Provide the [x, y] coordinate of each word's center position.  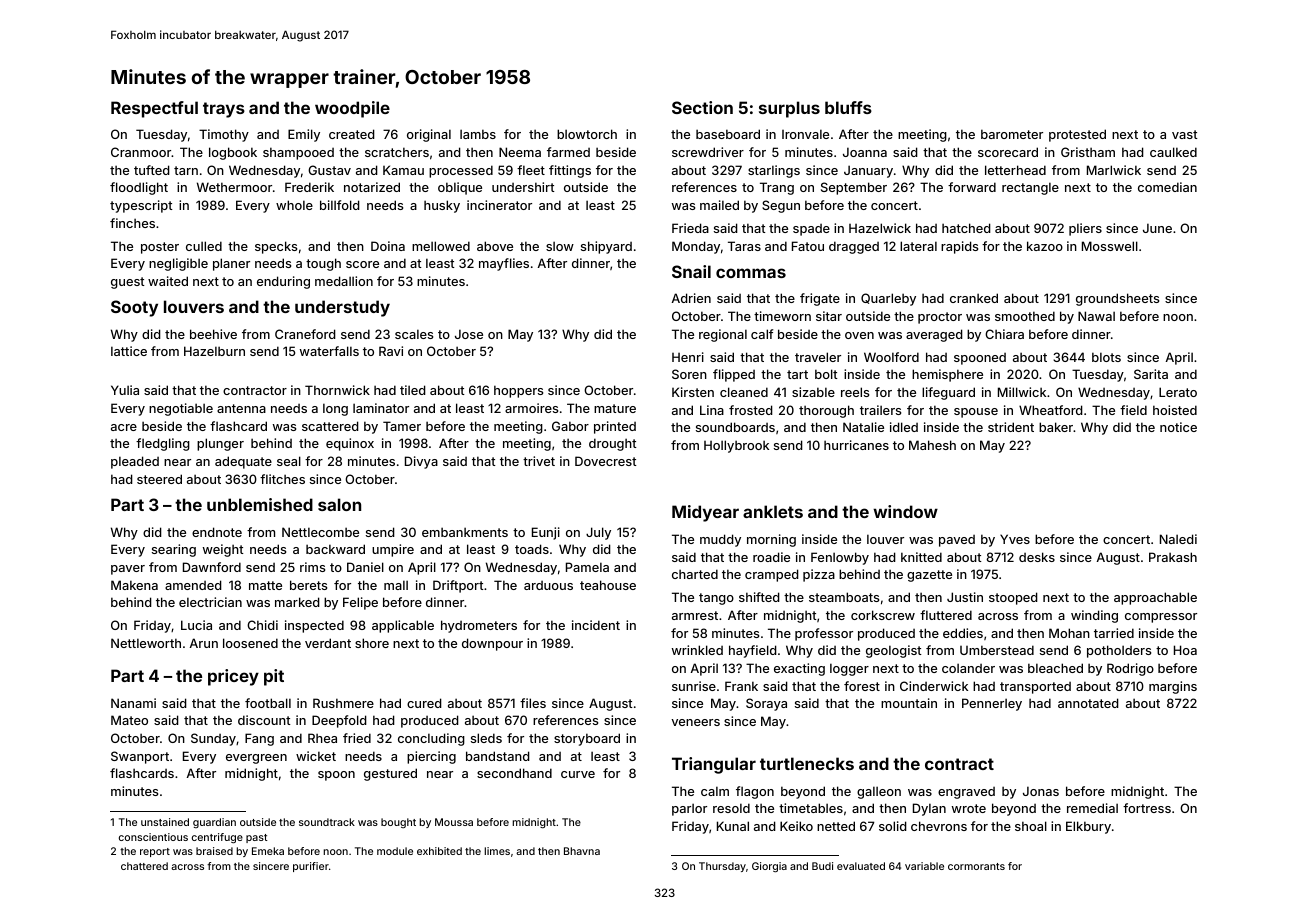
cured [424, 703]
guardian [214, 823]
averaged [934, 335]
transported [1035, 688]
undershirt [523, 187]
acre [124, 427]
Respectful [154, 109]
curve [578, 774]
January [868, 171]
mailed [719, 205]
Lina [712, 410]
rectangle [1030, 188]
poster [160, 248]
